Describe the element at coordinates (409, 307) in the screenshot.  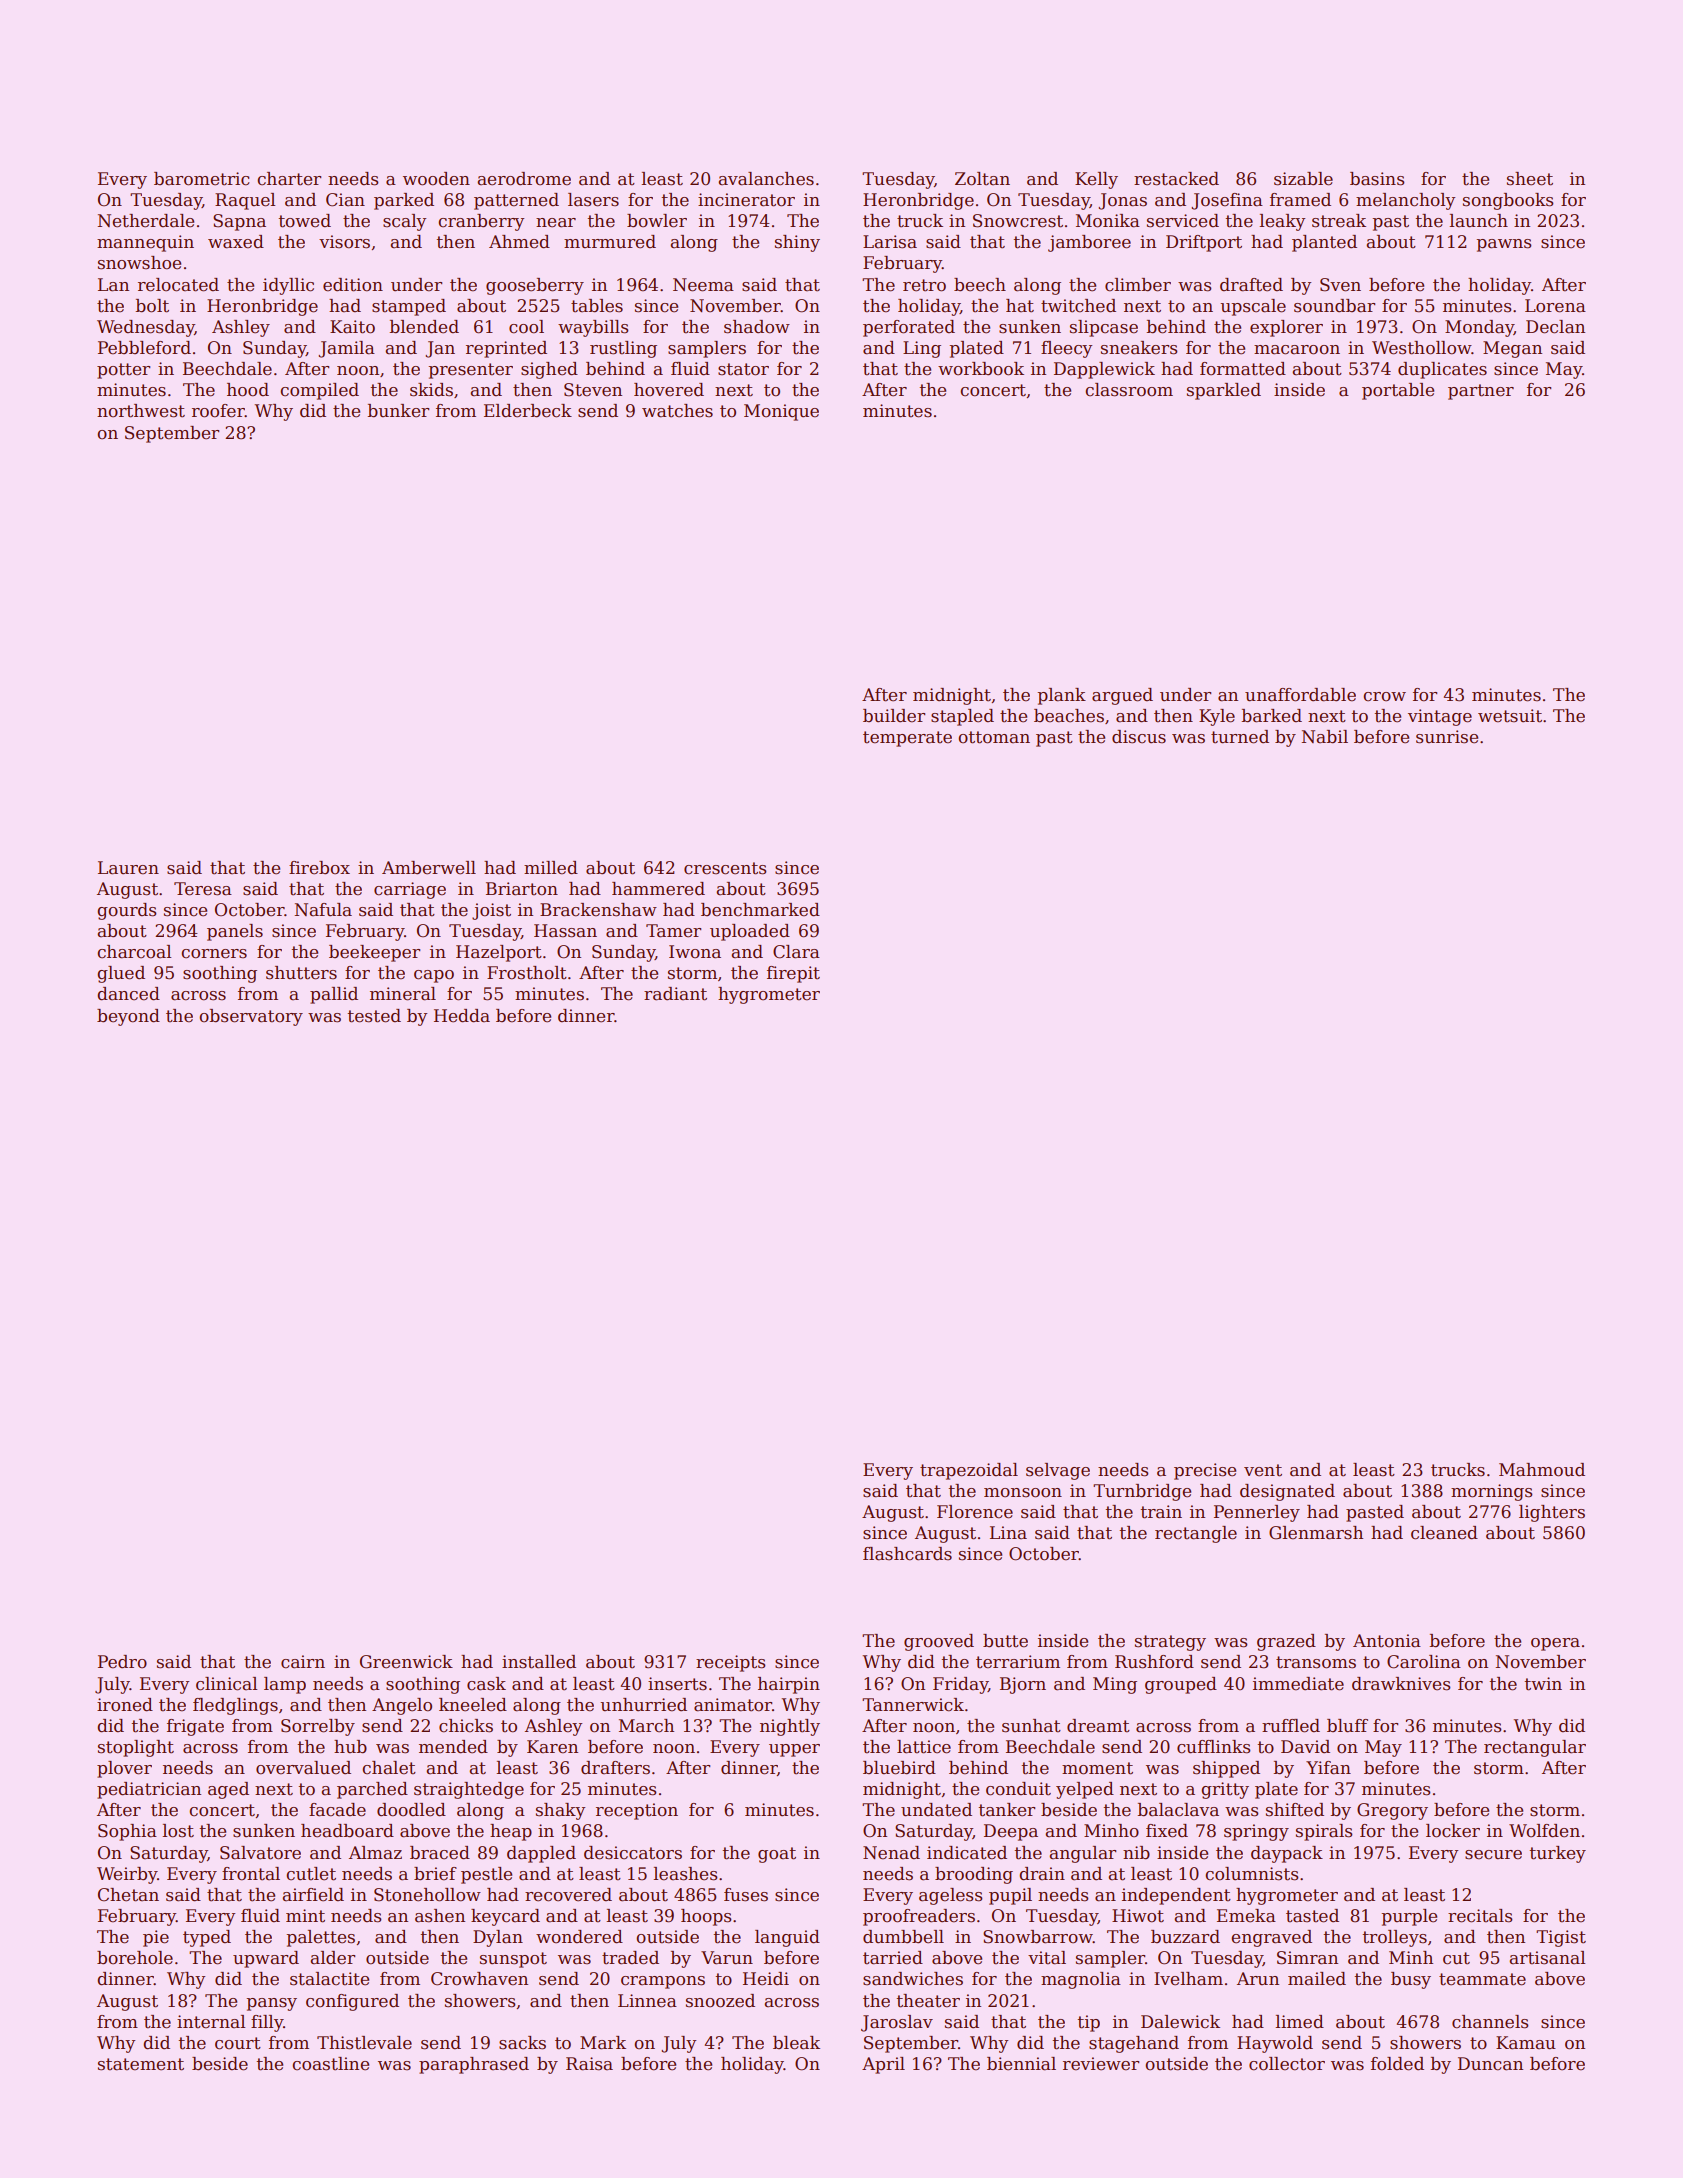
I see `stamped` at that location.
